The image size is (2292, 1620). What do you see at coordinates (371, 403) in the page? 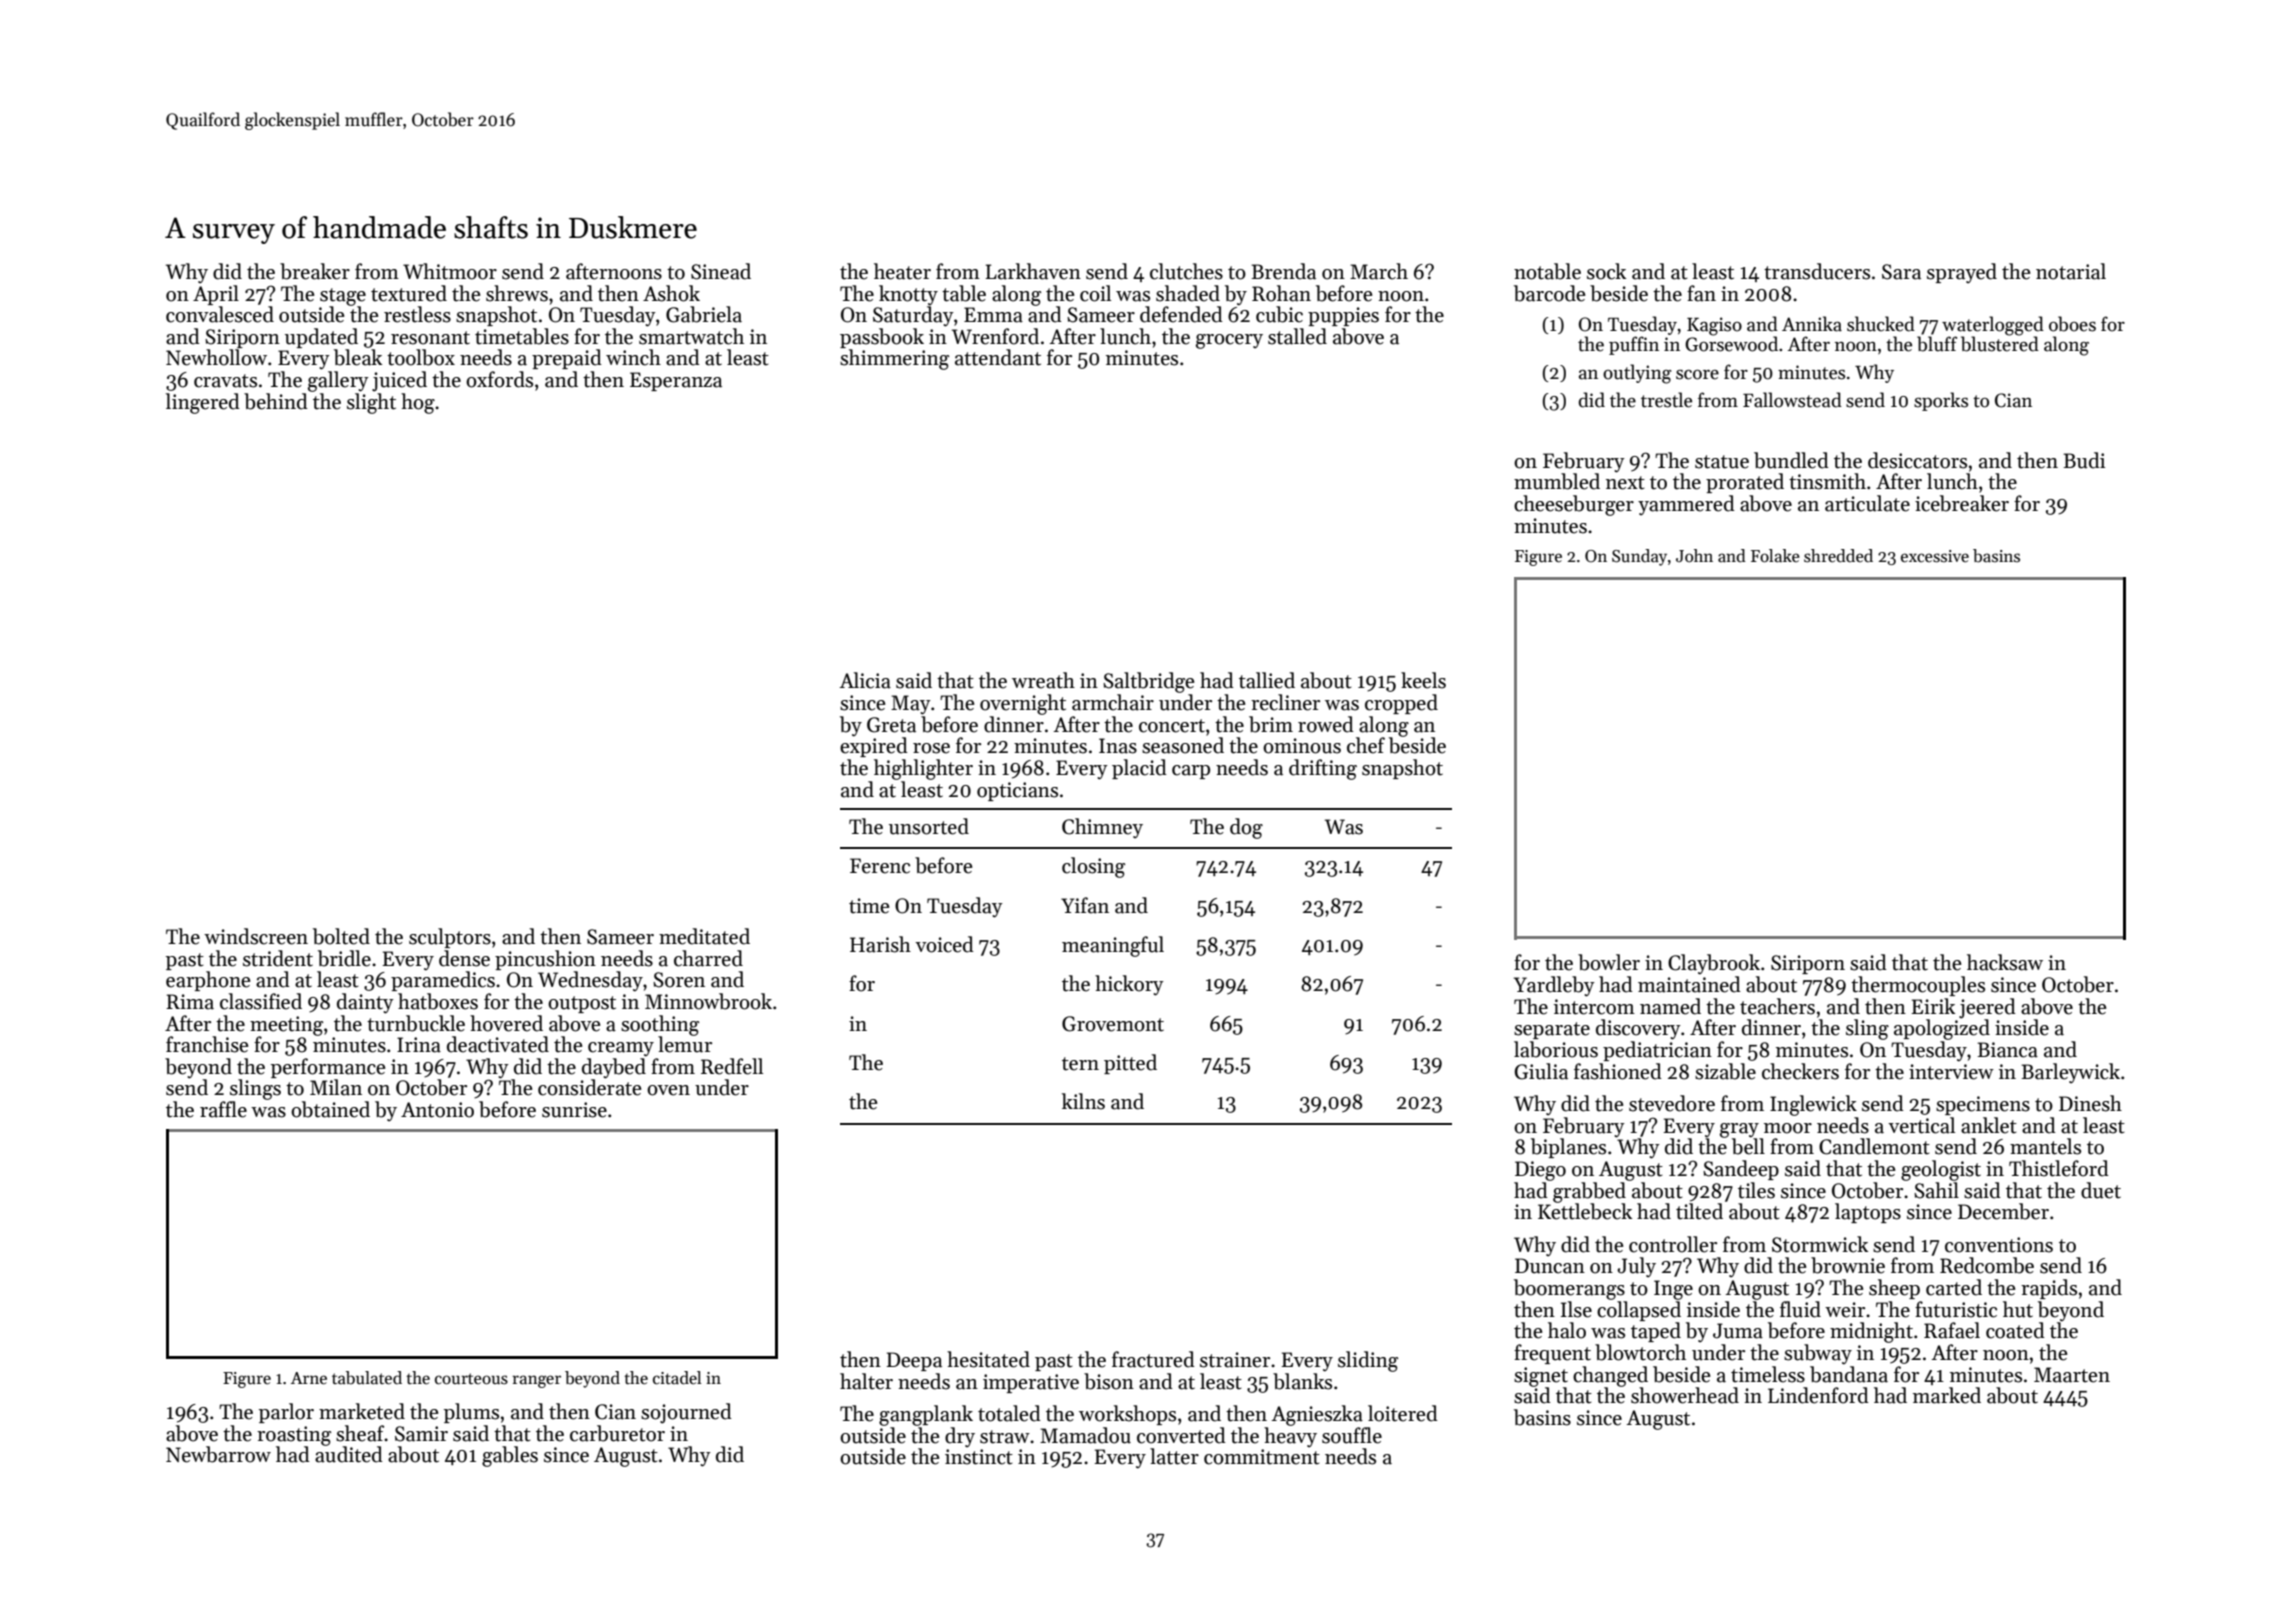
I see `slight` at bounding box center [371, 403].
